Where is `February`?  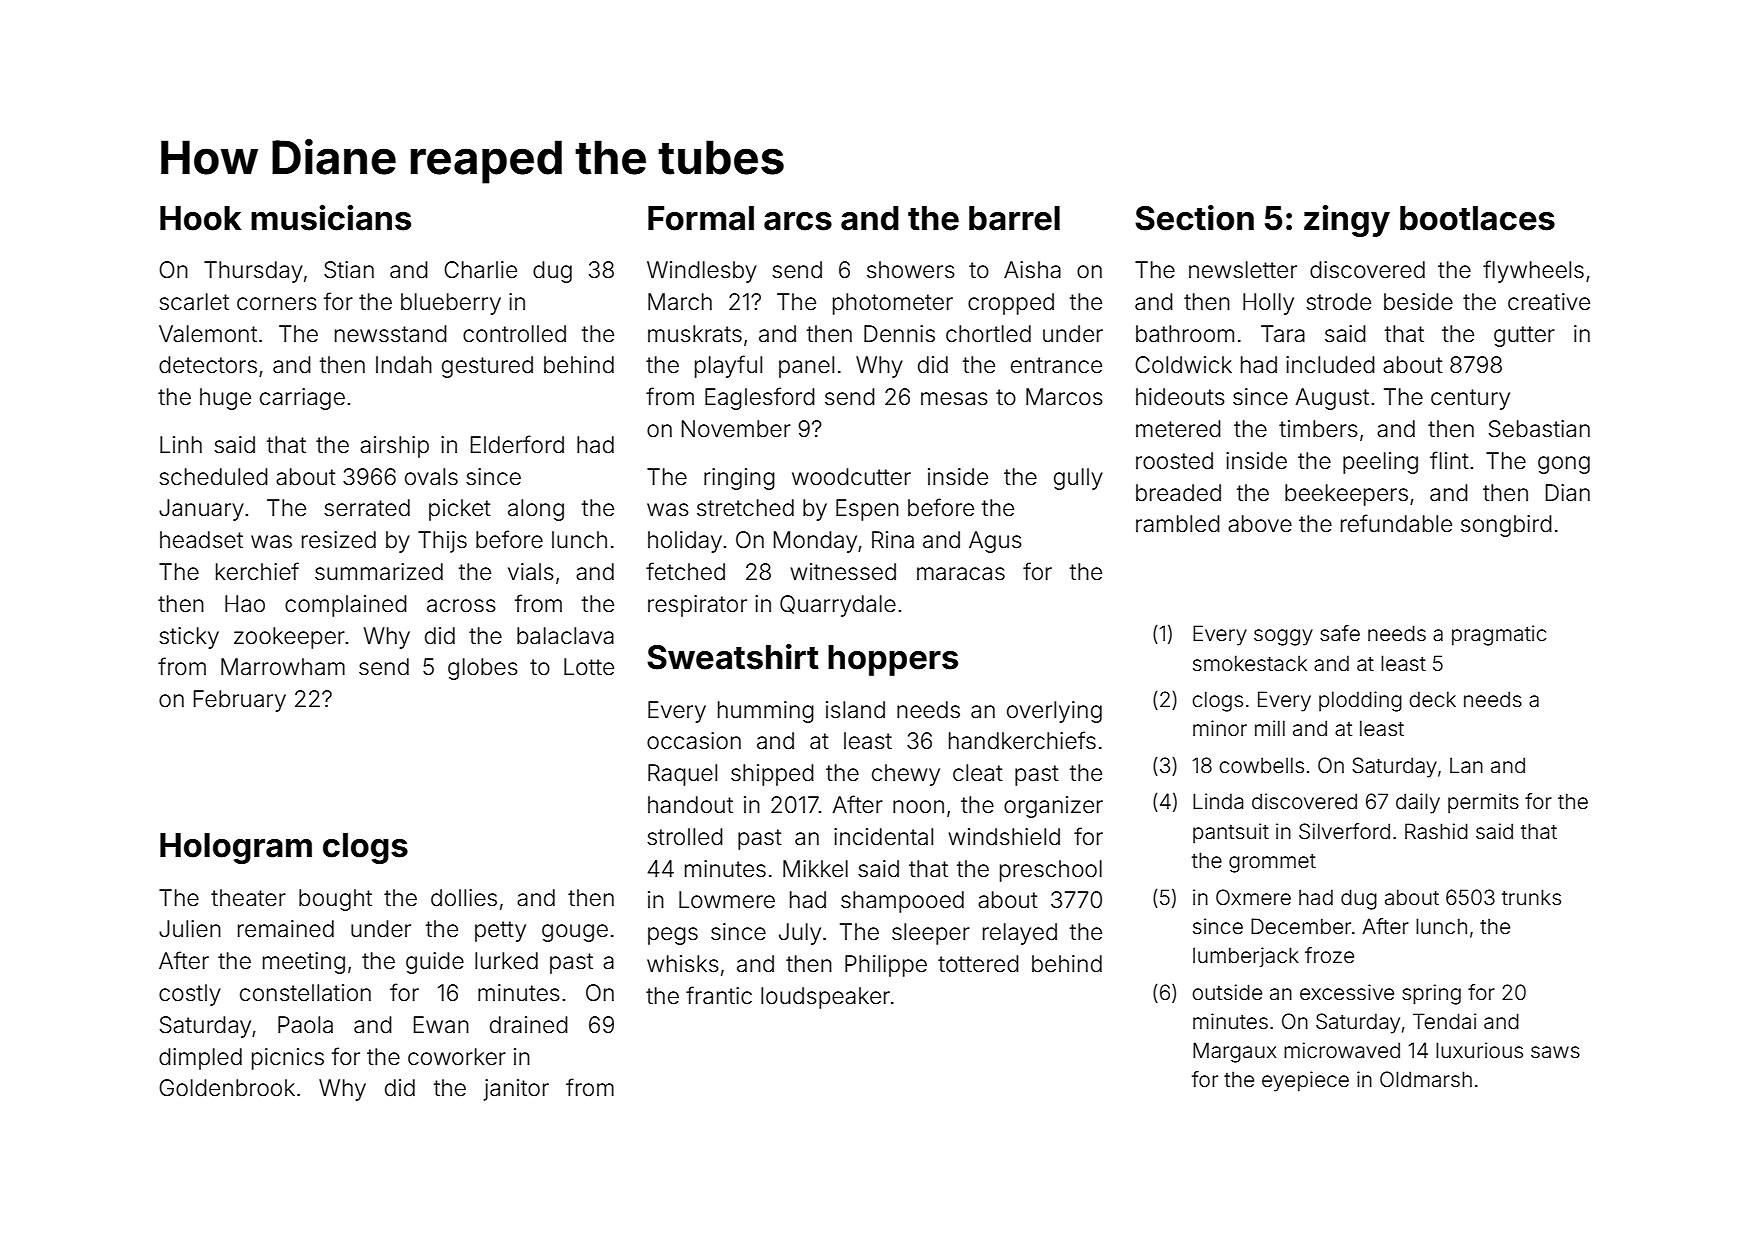 February is located at coordinates (240, 701).
